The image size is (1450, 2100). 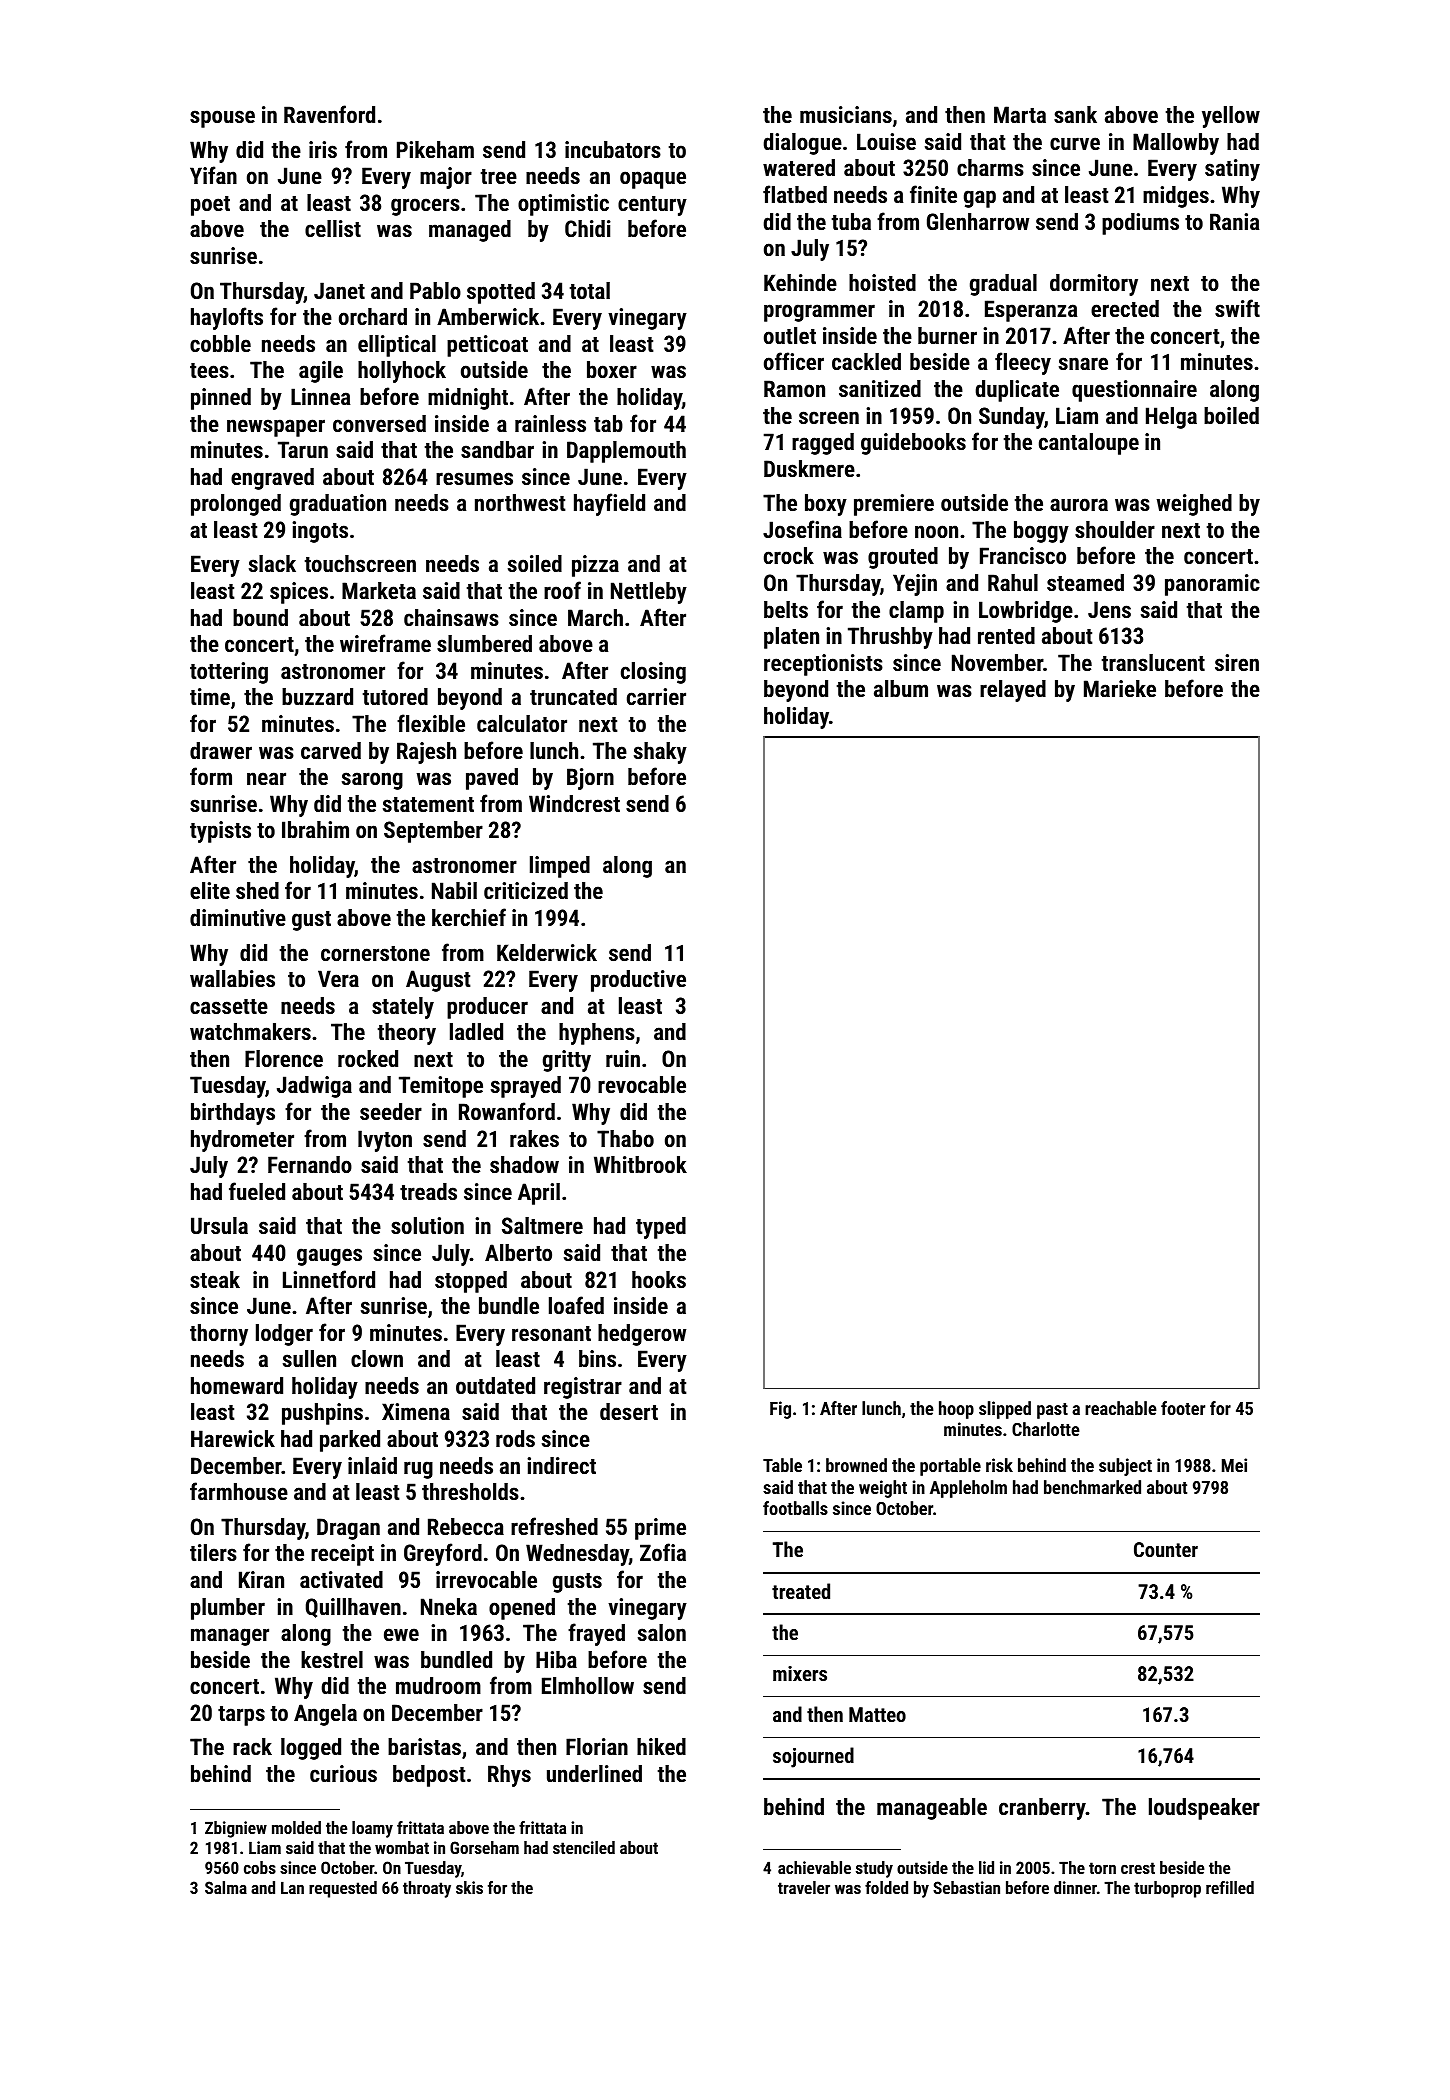 I want to click on tuba, so click(x=851, y=221).
